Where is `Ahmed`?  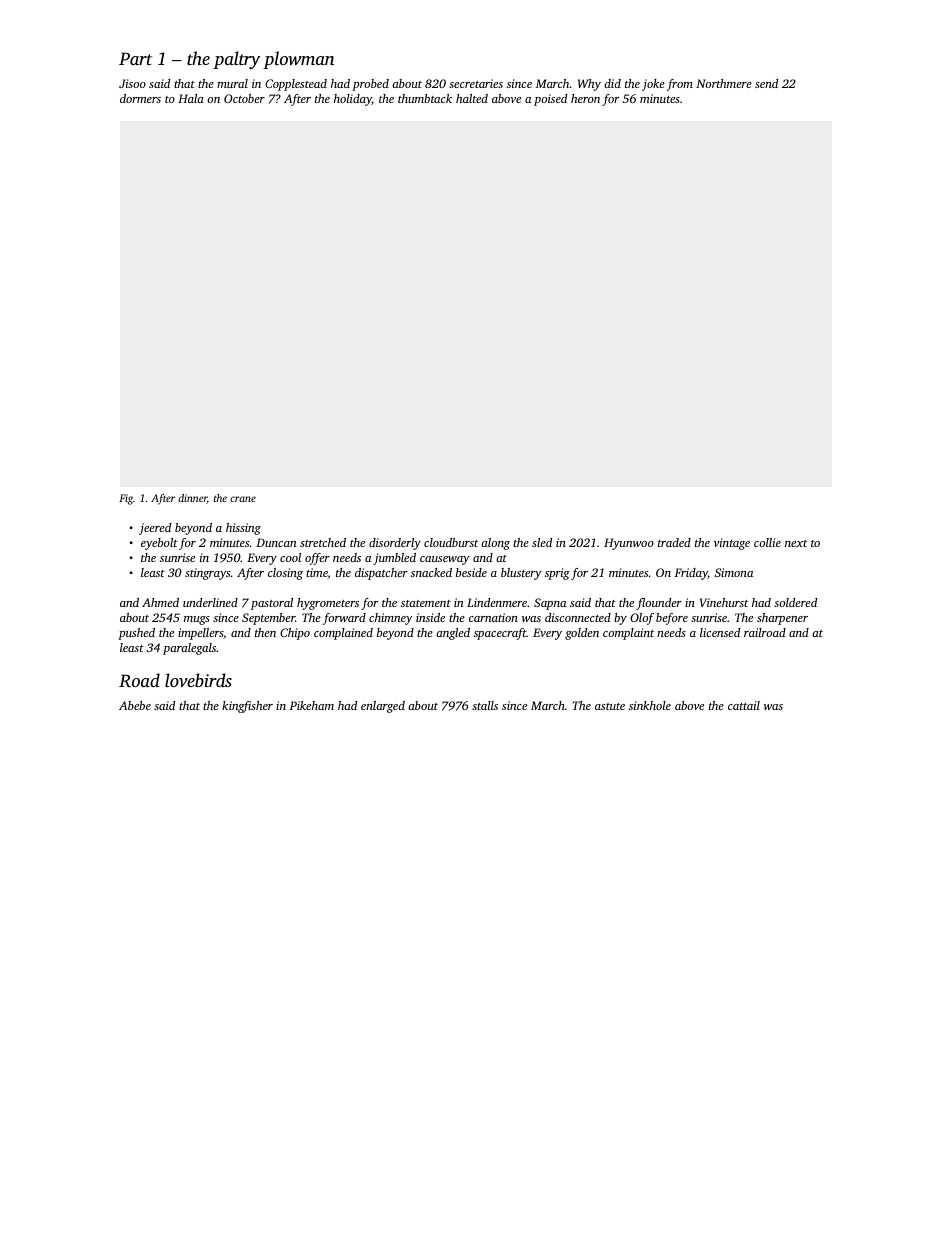 Ahmed is located at coordinates (160, 602).
